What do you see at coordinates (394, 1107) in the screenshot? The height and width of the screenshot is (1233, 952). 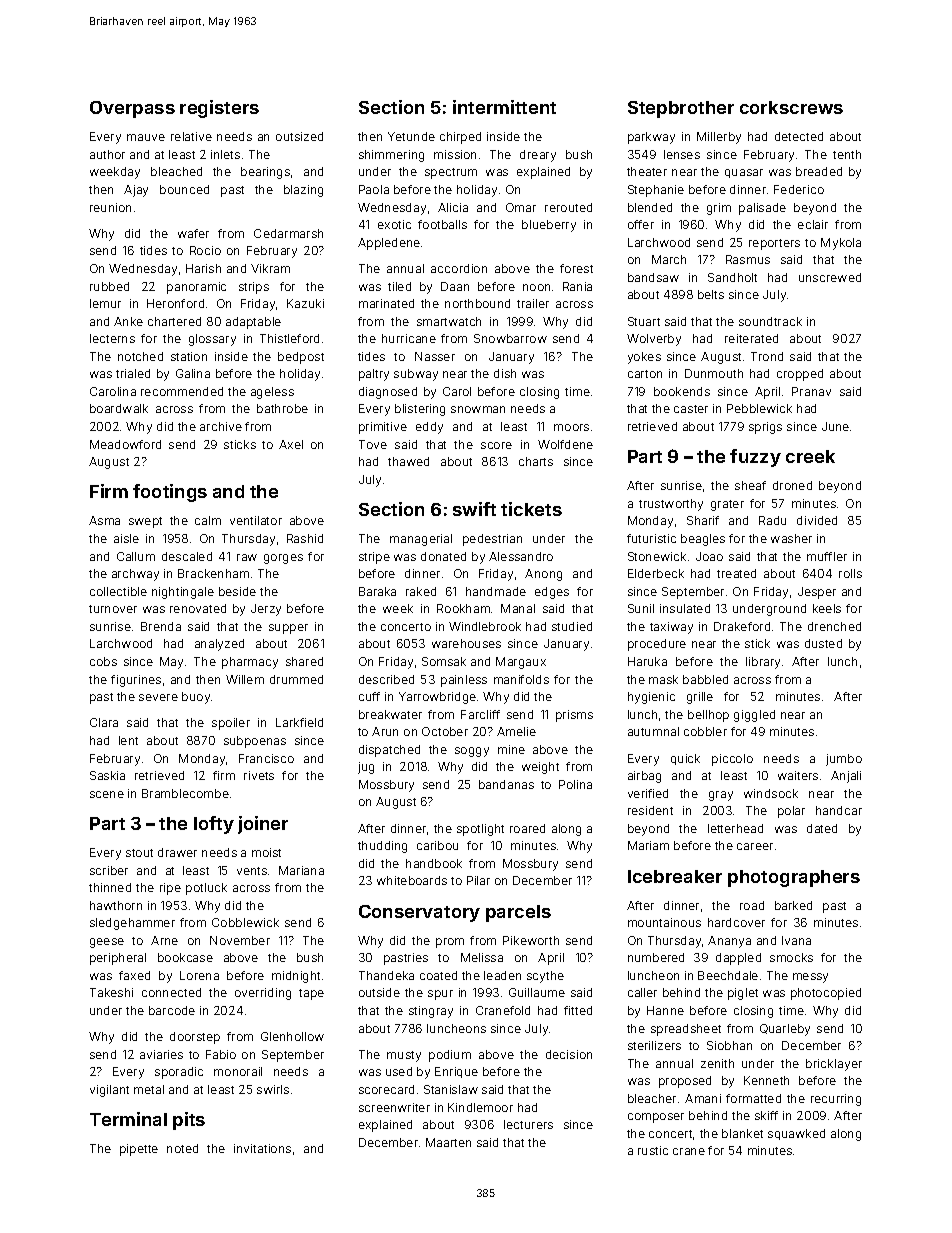 I see `screenwriter` at bounding box center [394, 1107].
